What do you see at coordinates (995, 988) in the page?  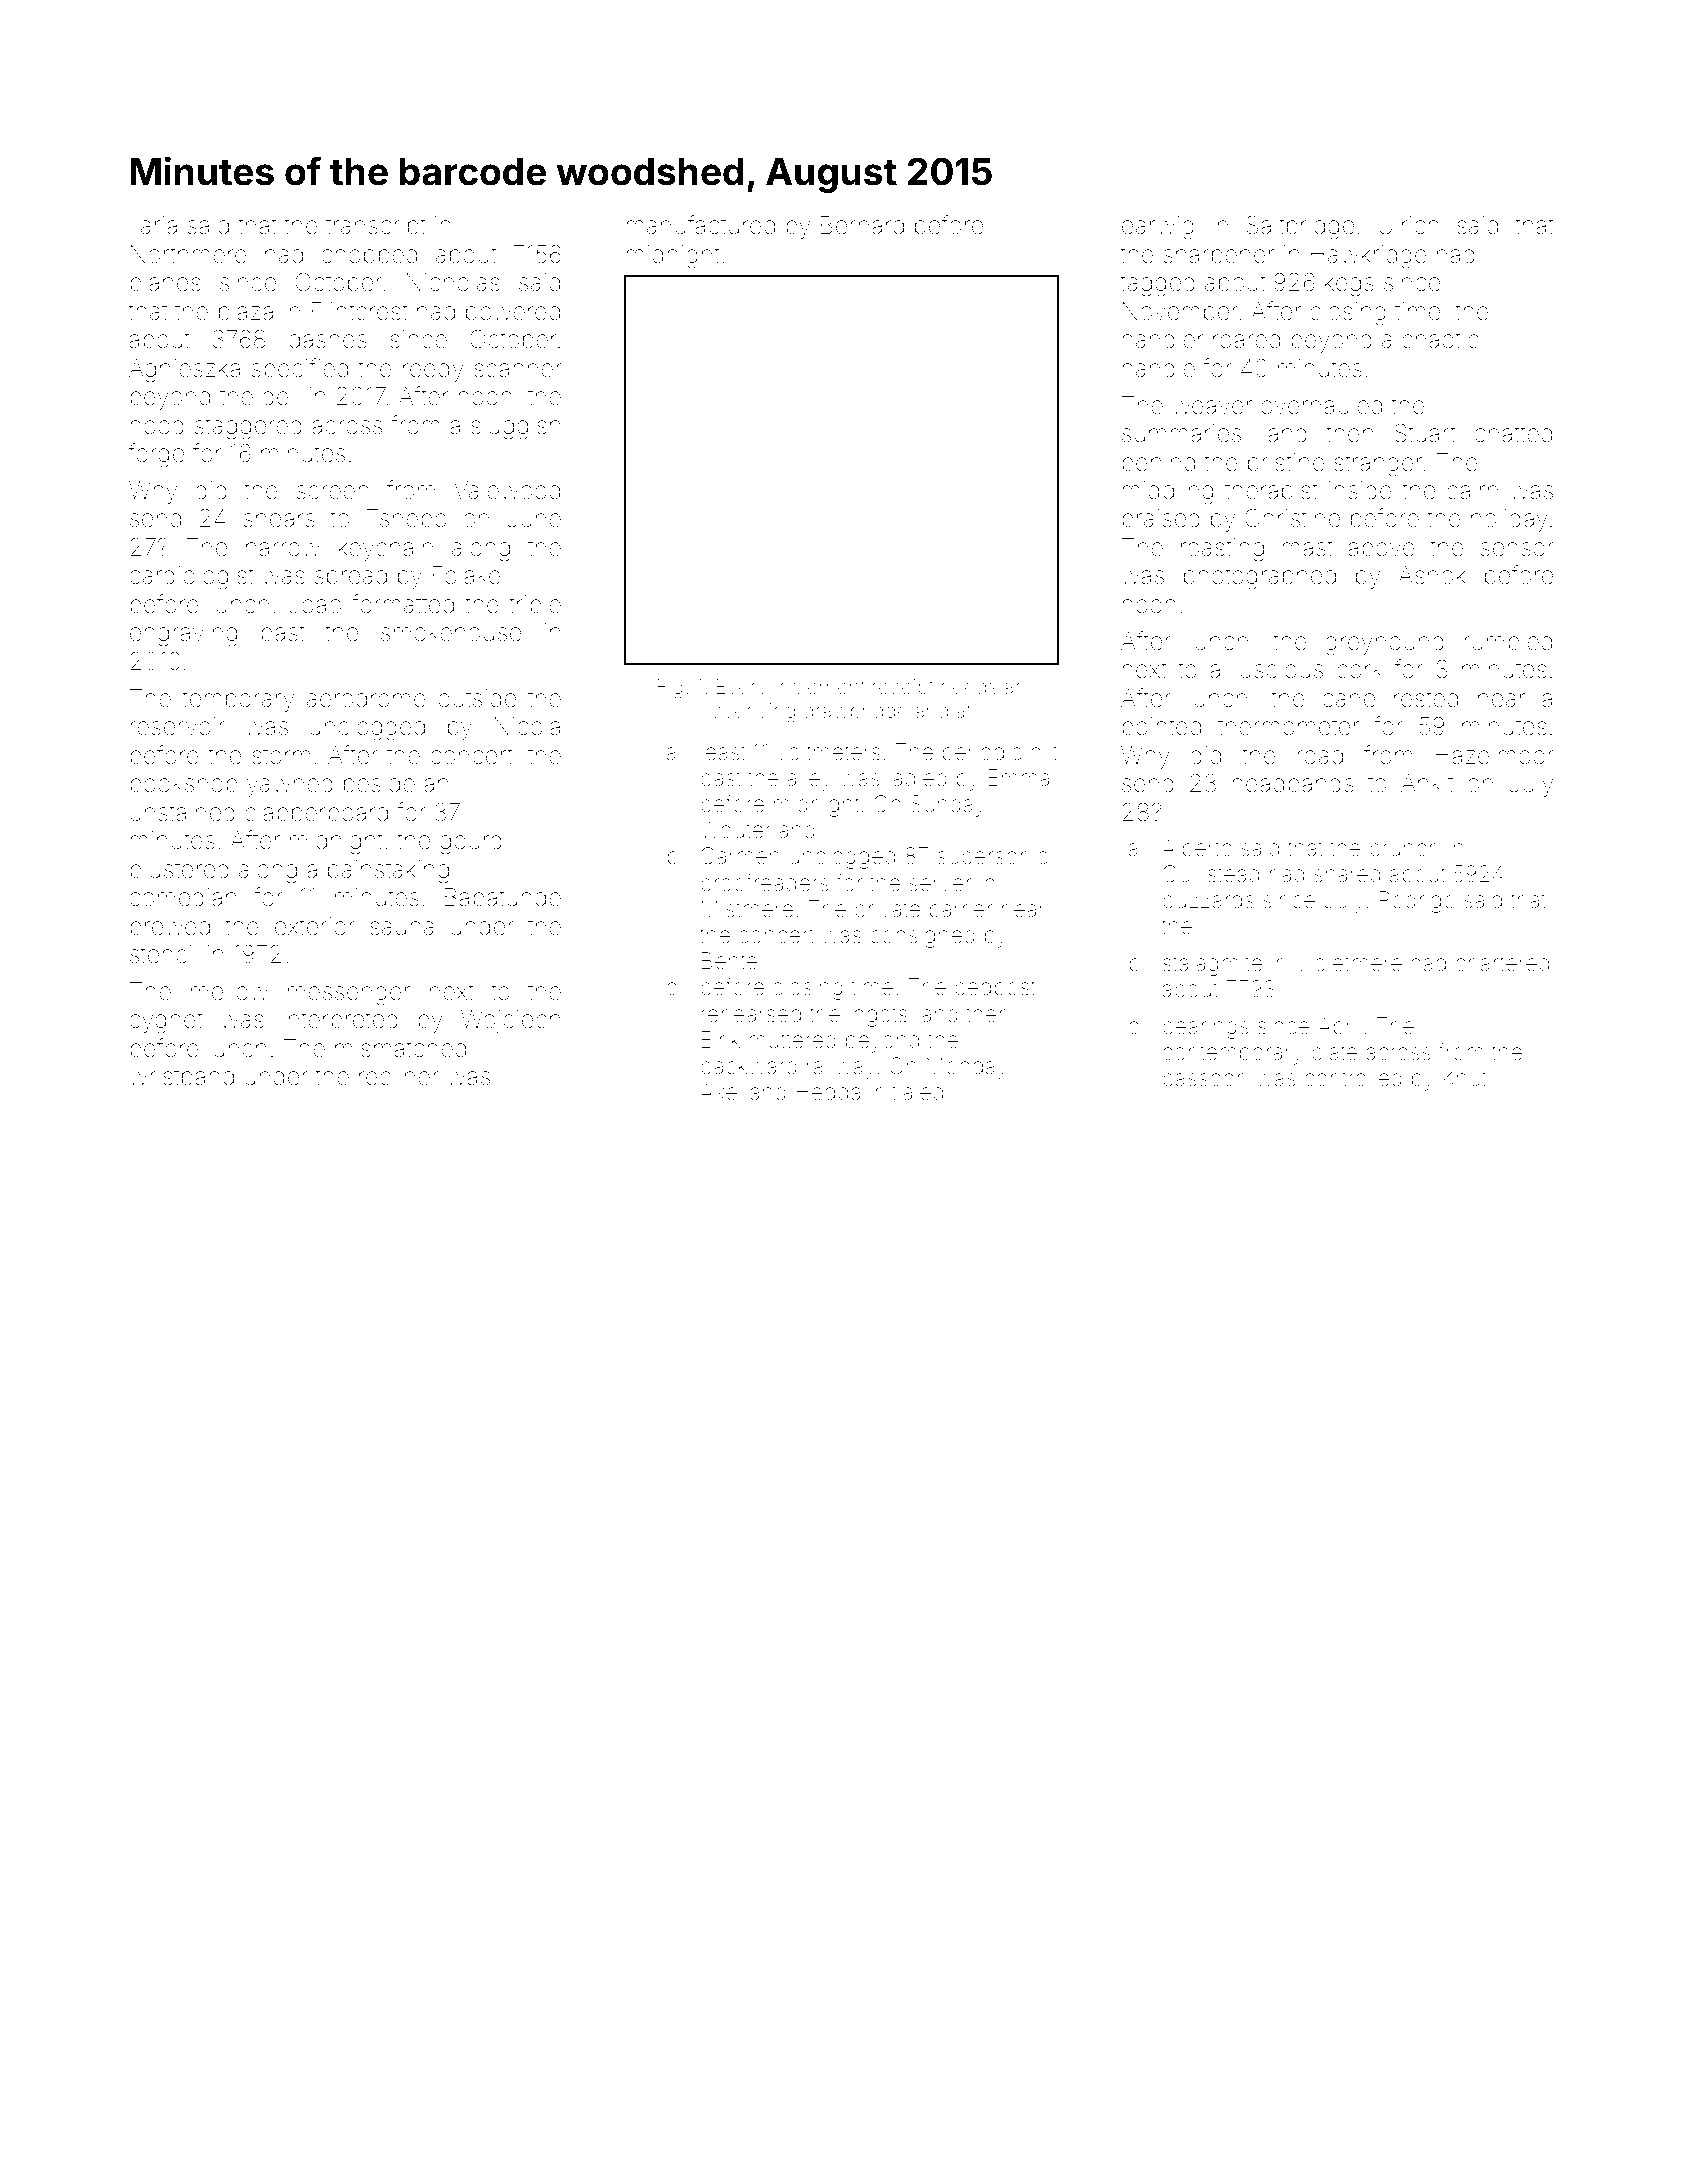 I see `bedpost` at bounding box center [995, 988].
